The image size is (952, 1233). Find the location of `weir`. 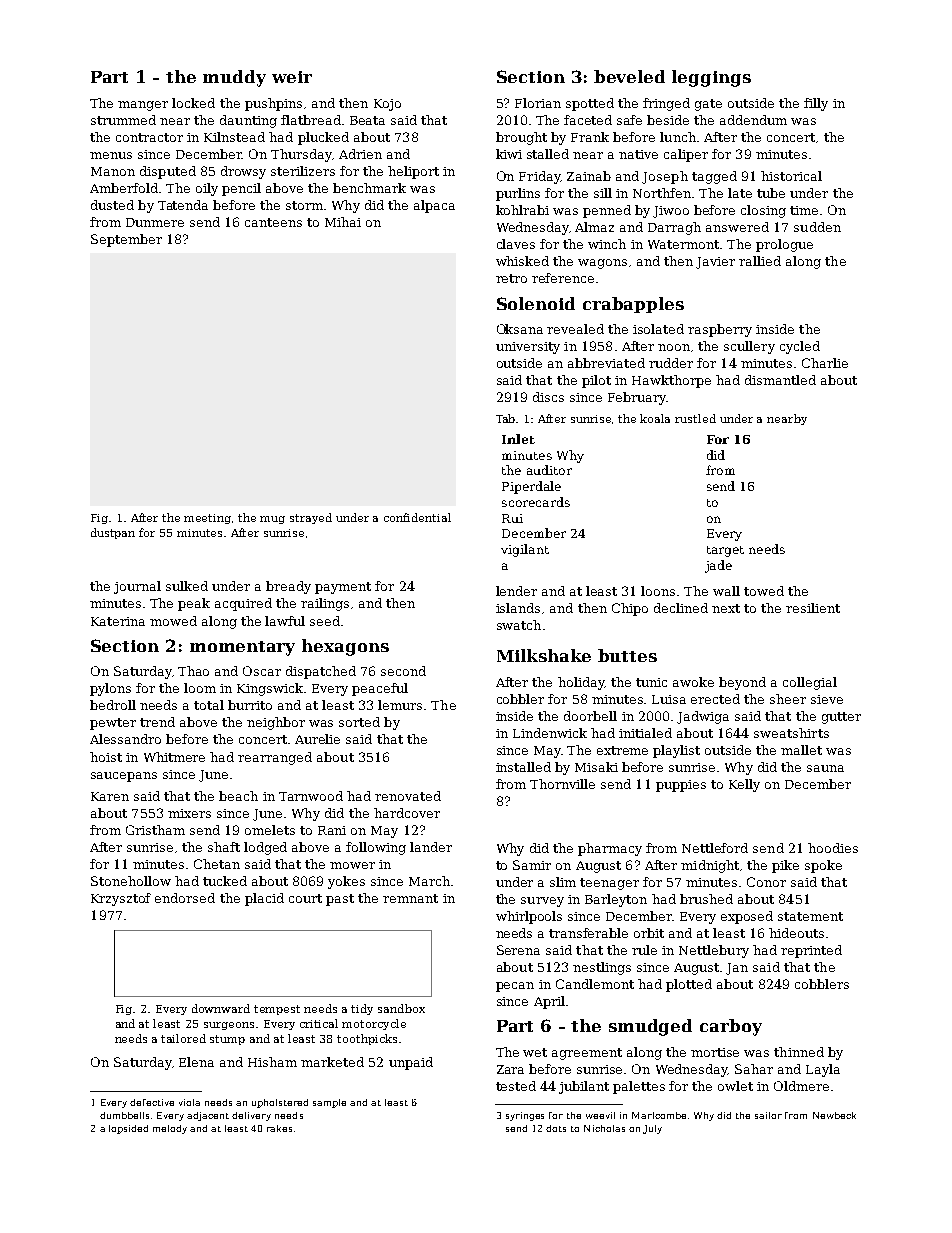

weir is located at coordinates (292, 77).
